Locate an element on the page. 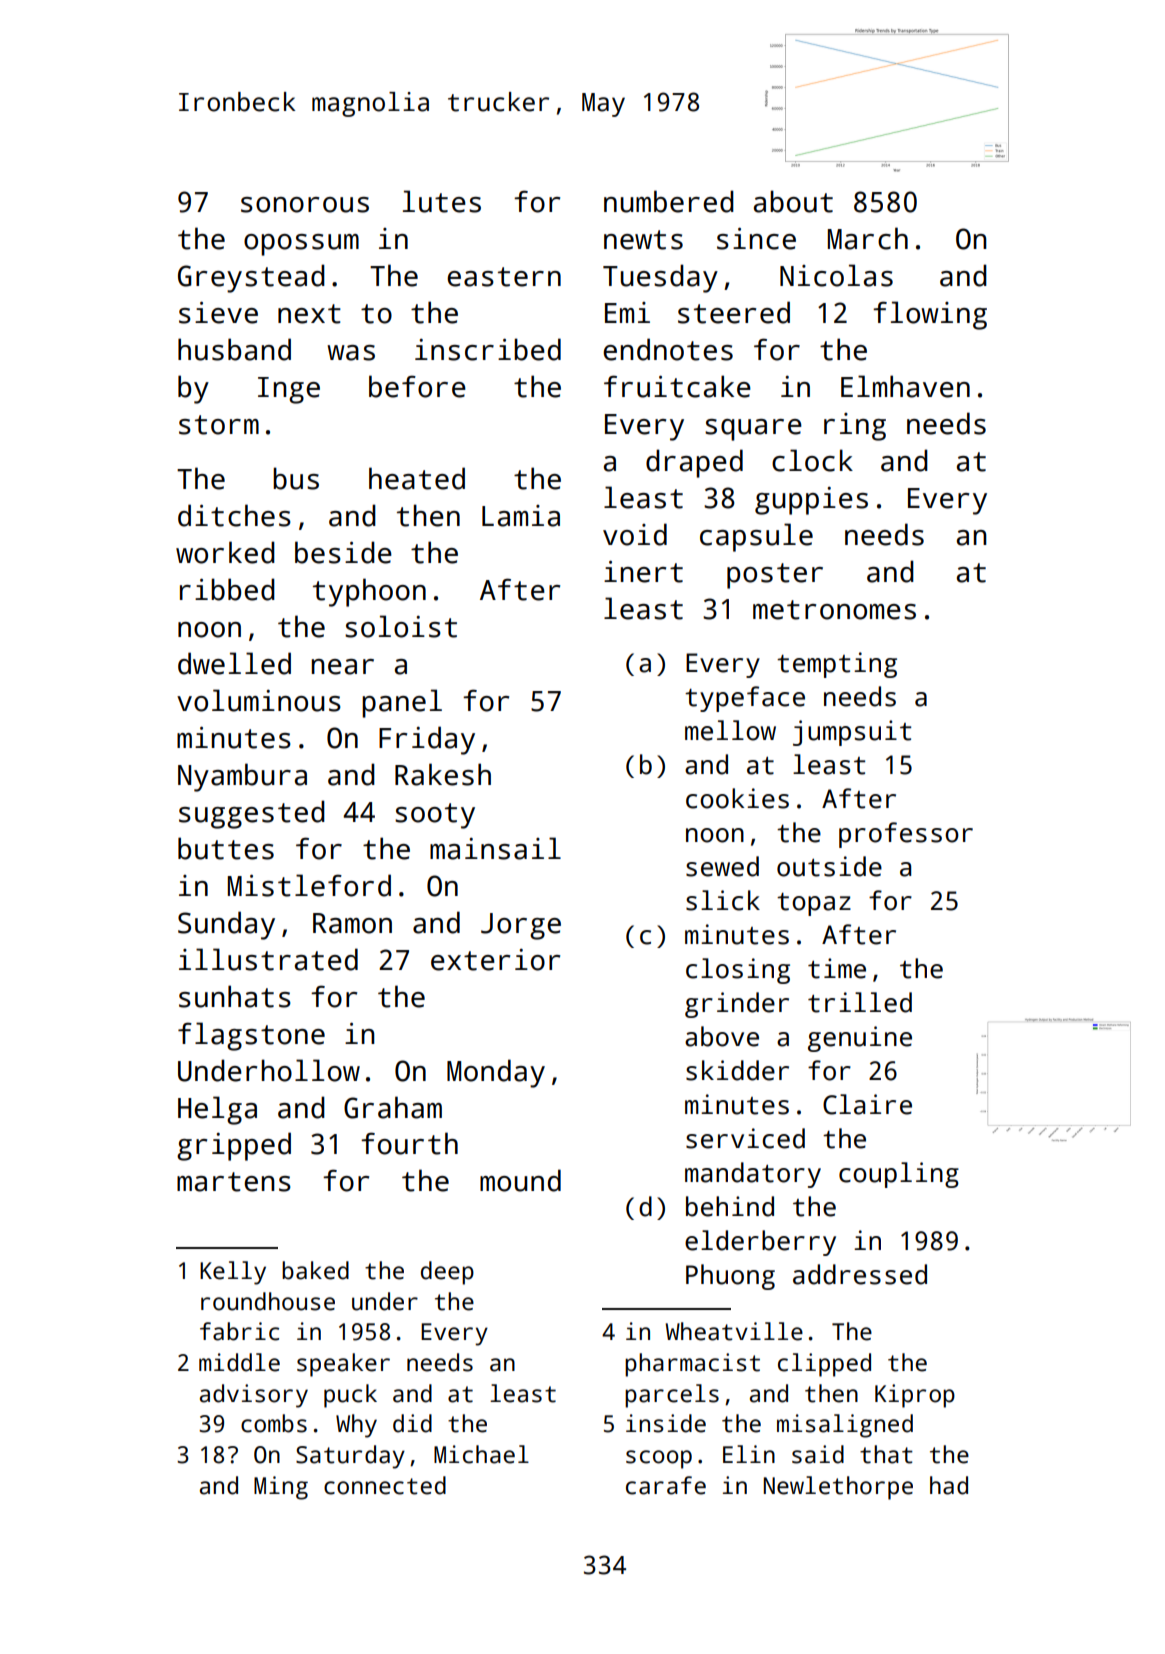 This page has height=1654, width=1165. combs is located at coordinates (274, 1423).
